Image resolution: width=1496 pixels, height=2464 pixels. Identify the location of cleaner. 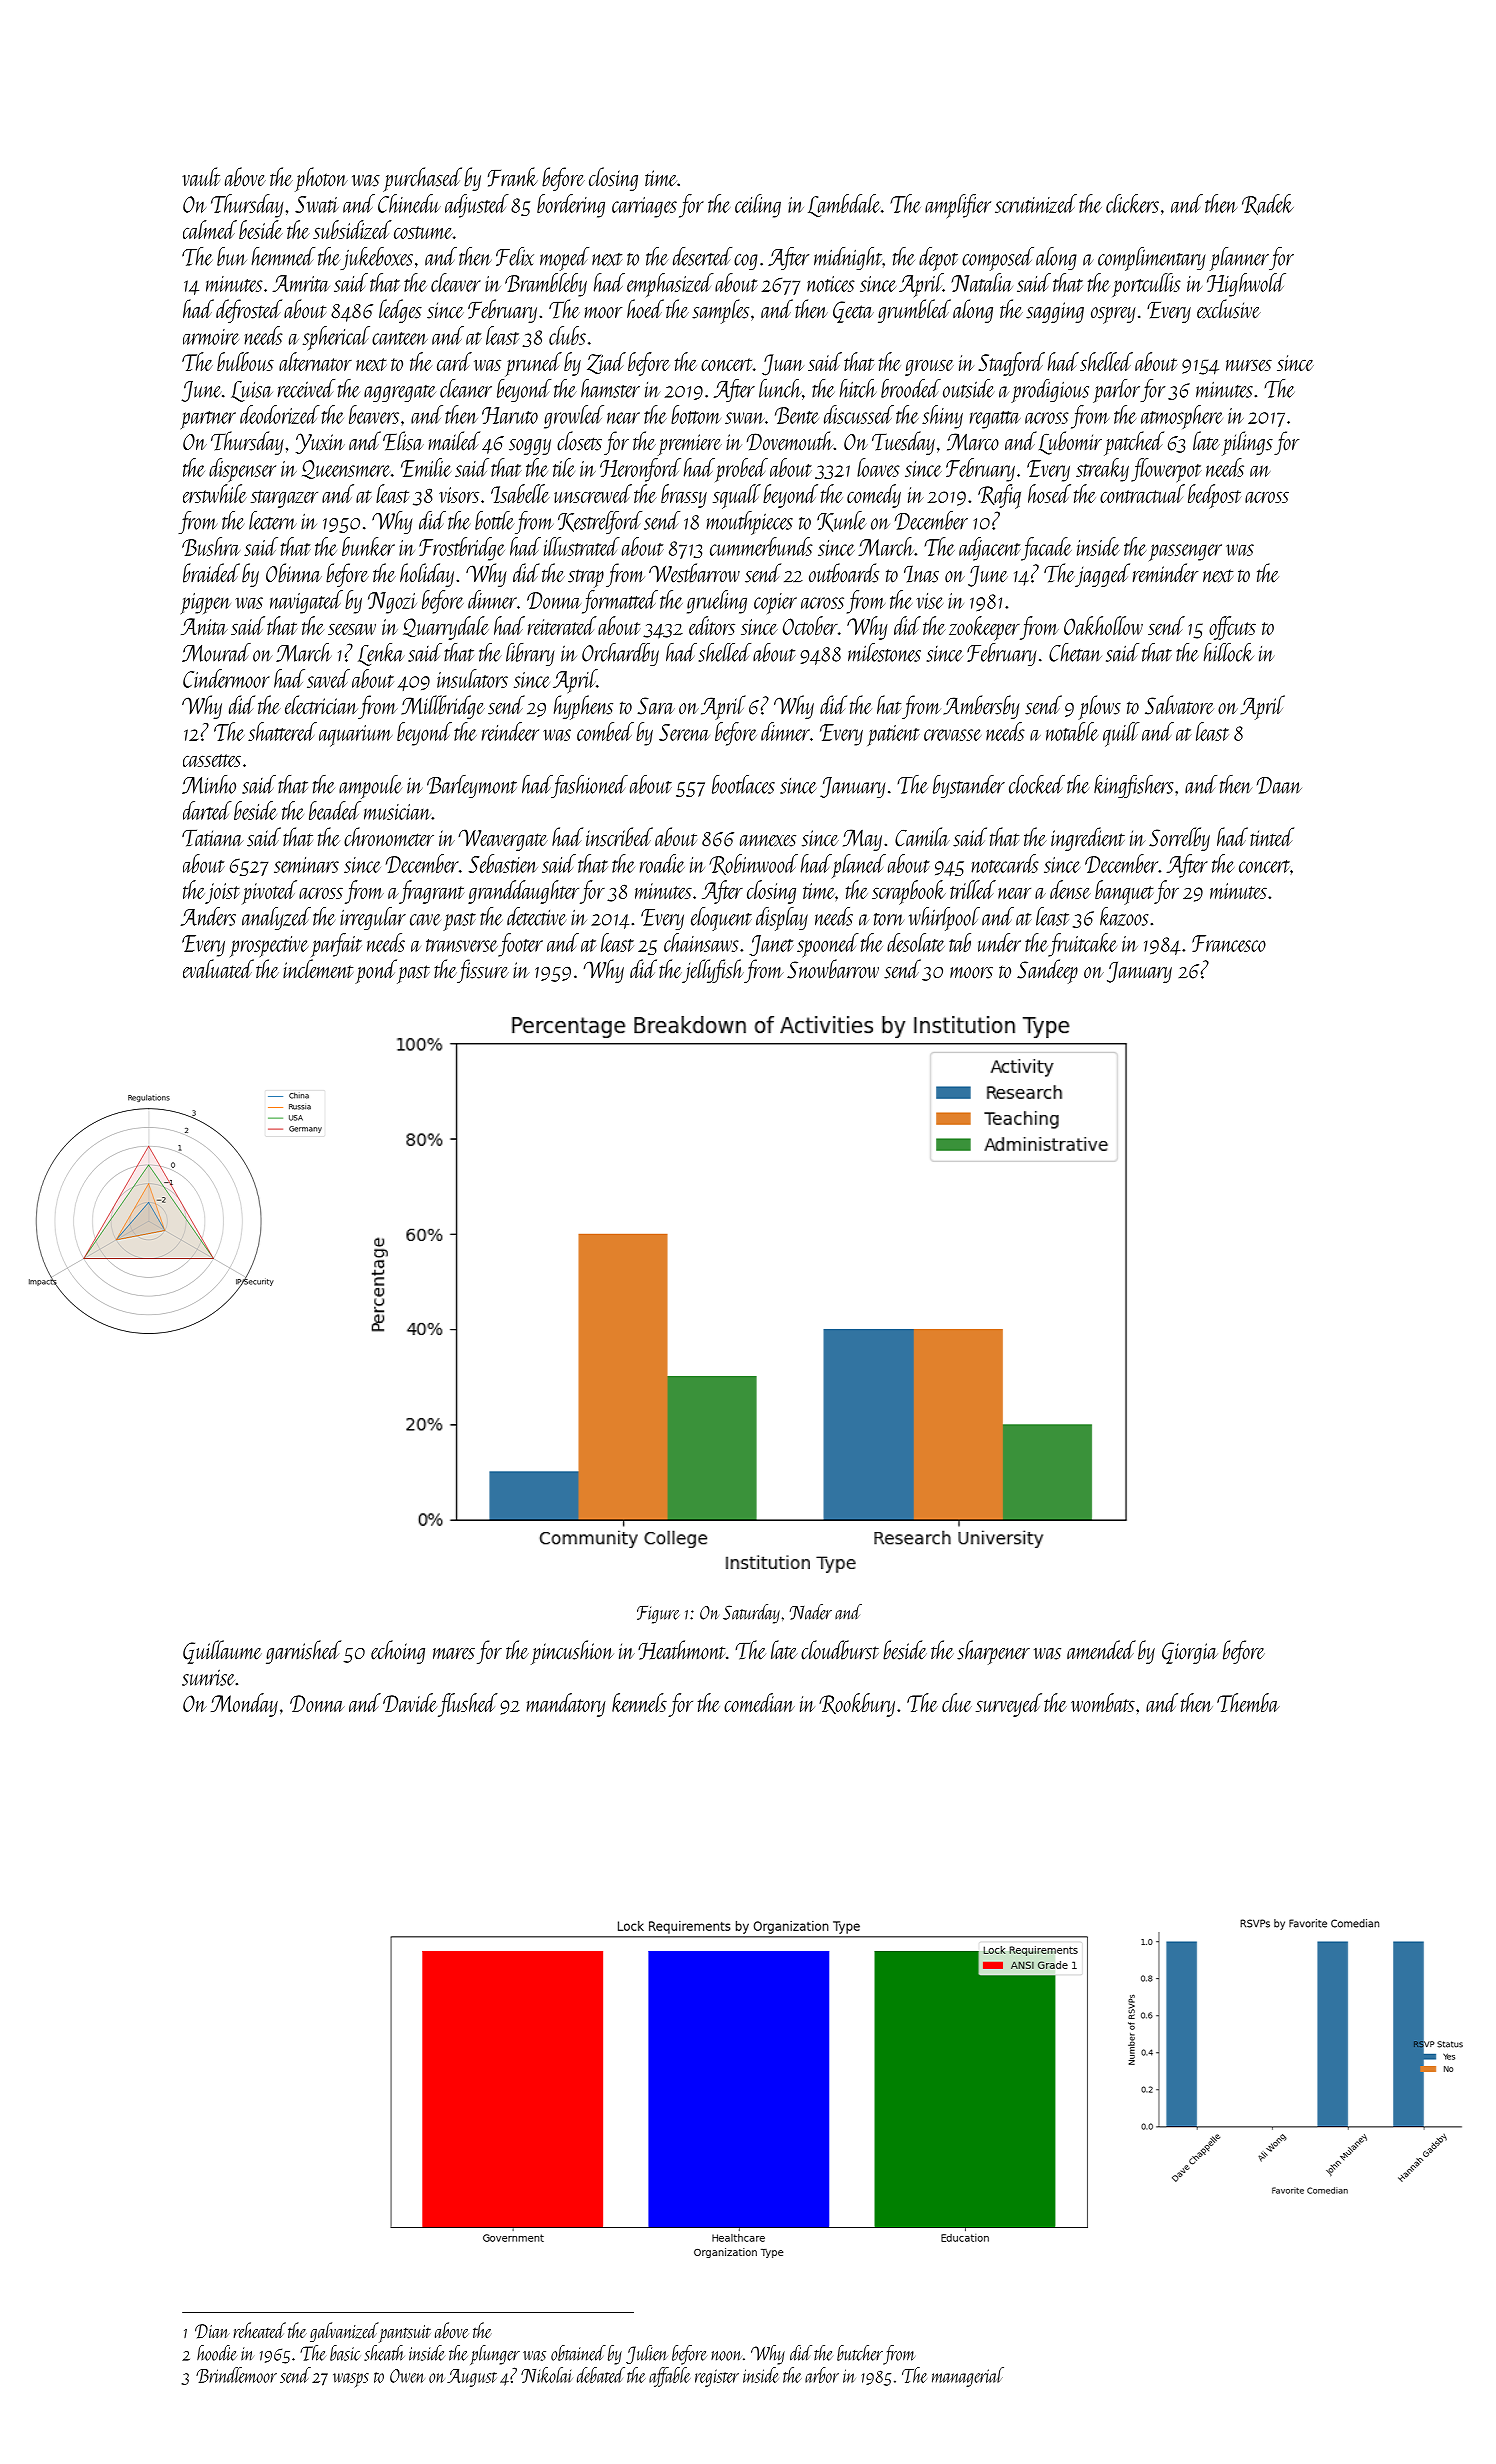
(466, 388).
